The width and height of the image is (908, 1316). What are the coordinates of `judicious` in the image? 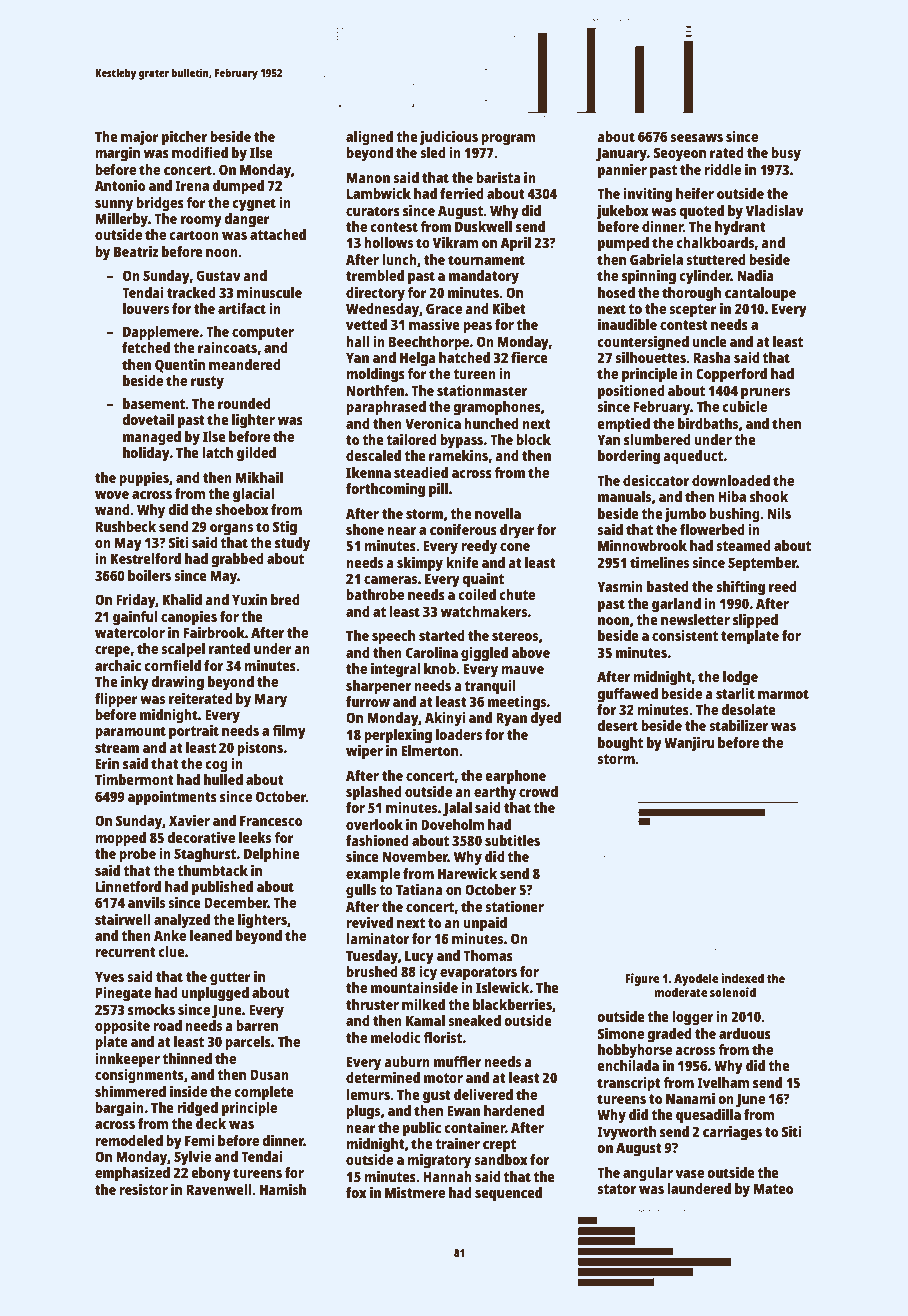 It's located at (449, 138).
